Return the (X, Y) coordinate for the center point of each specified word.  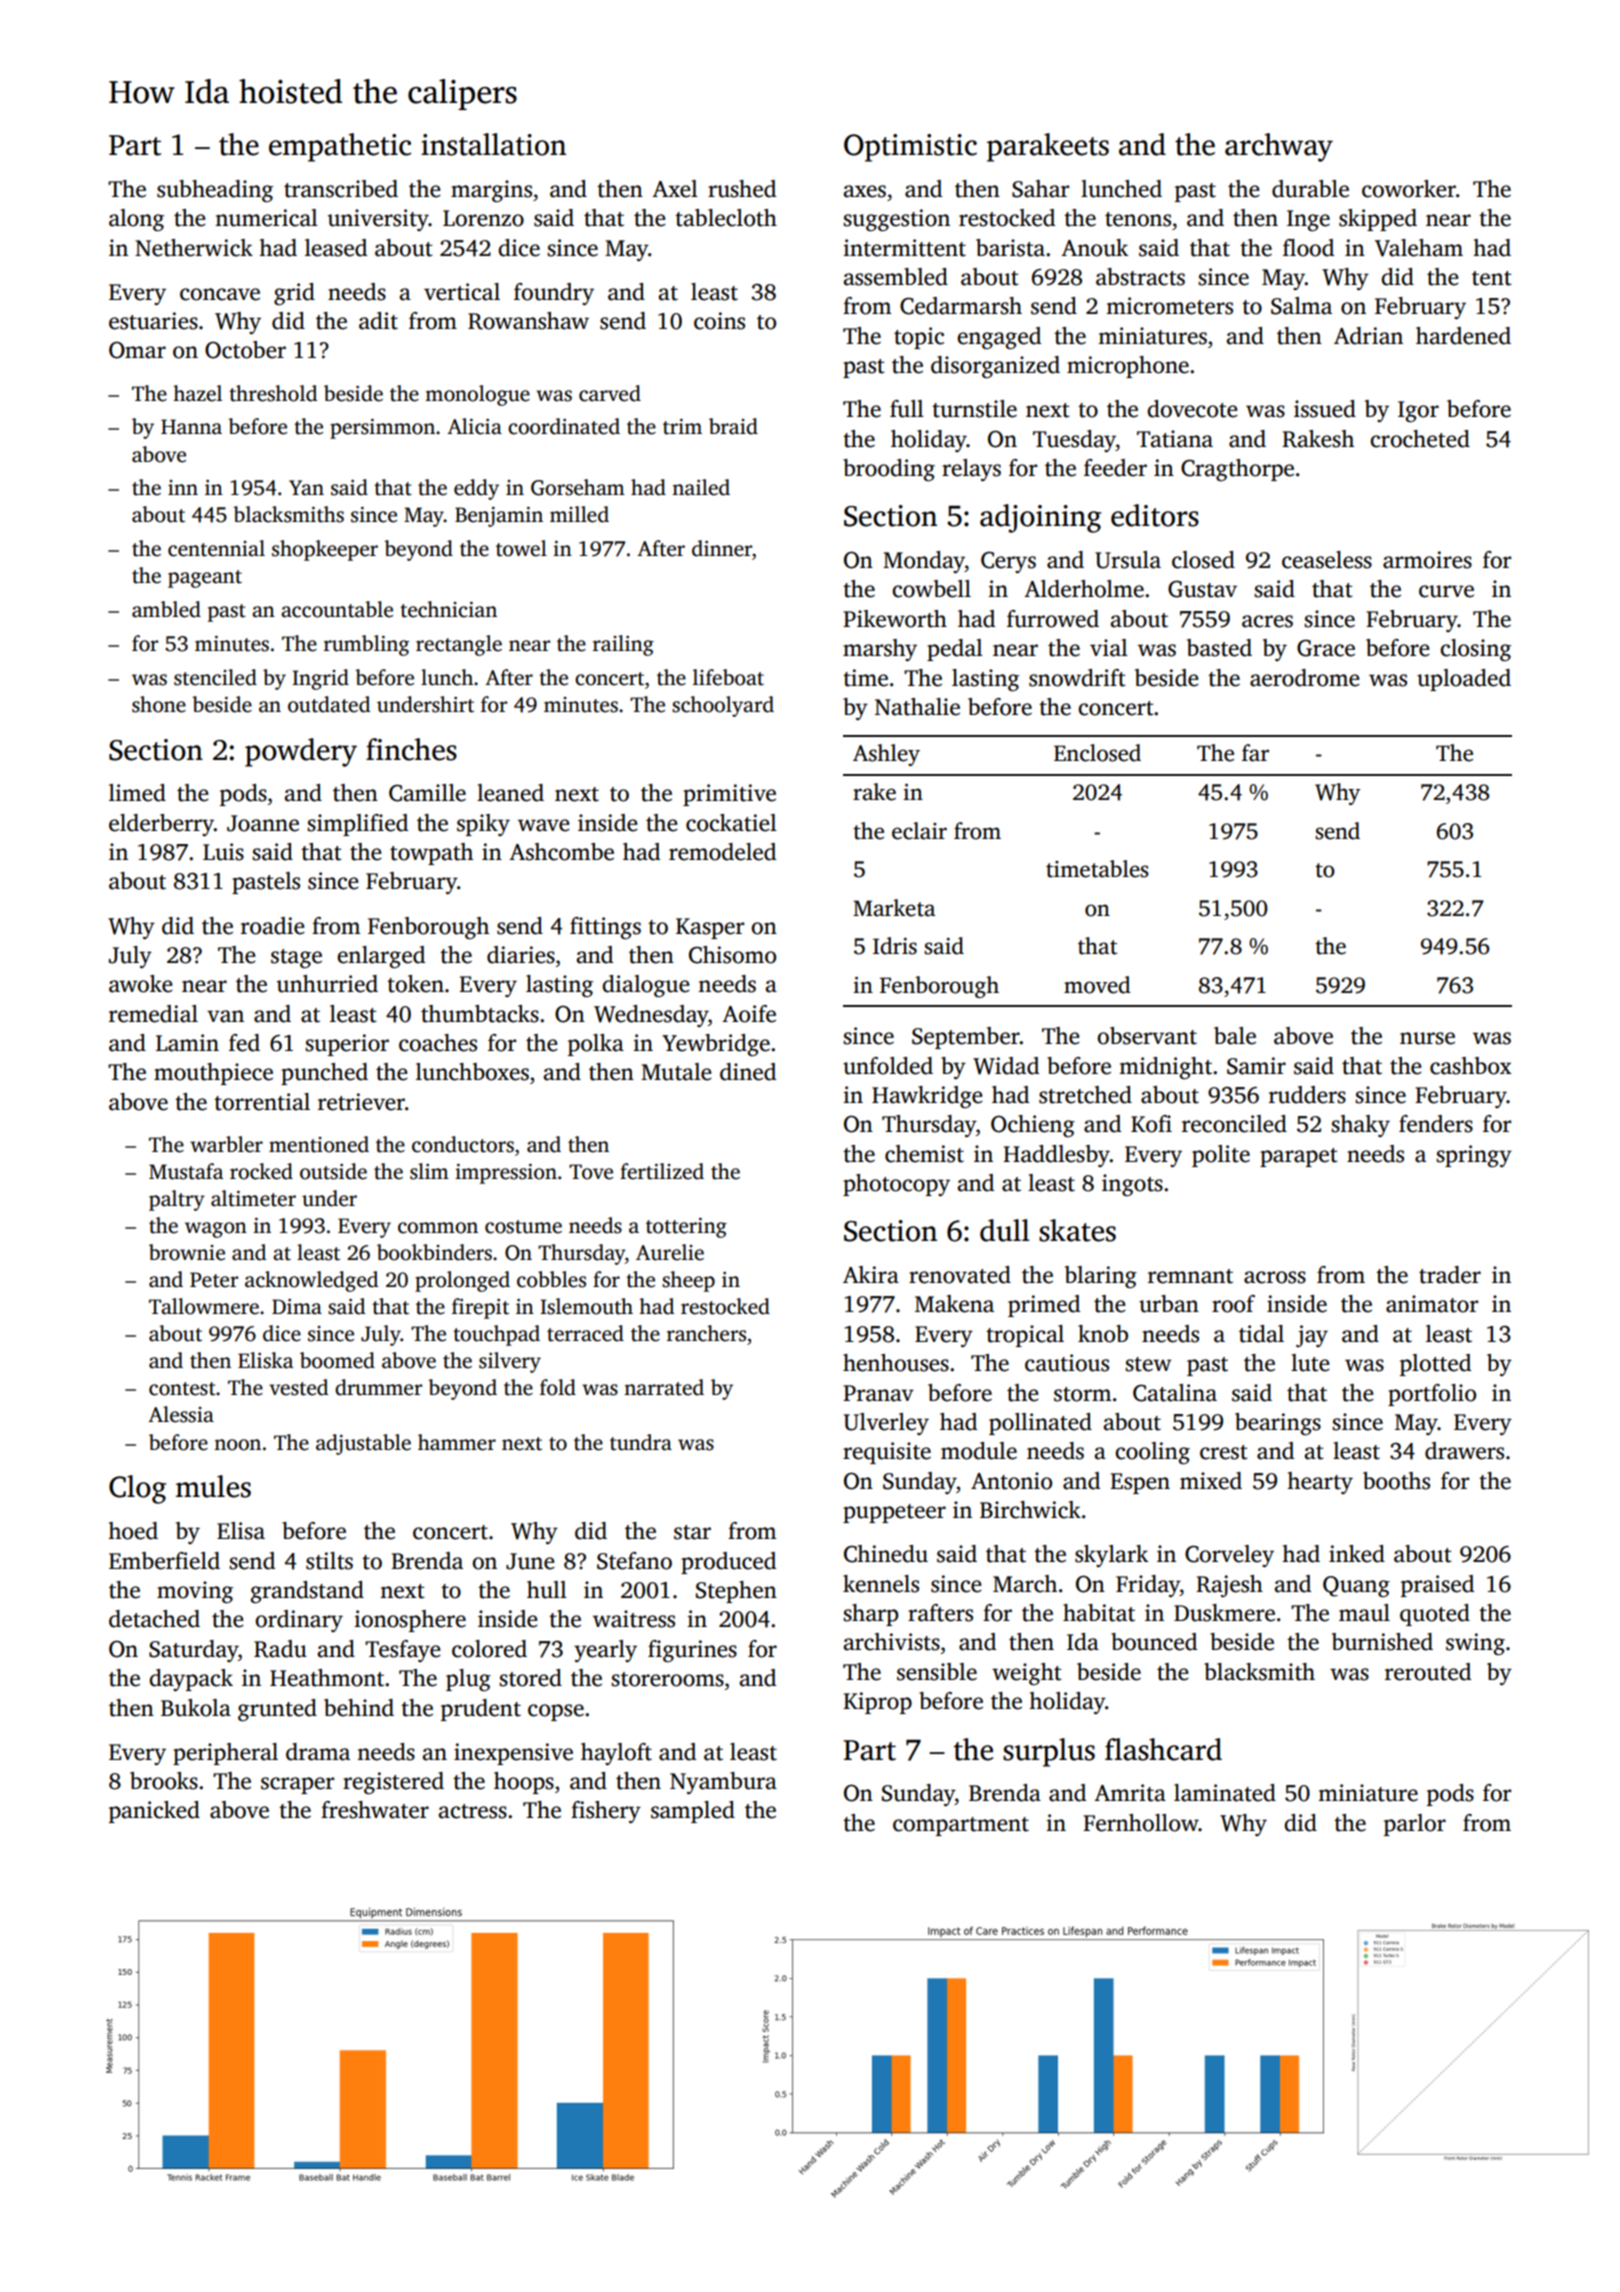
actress (472, 1811)
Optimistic (910, 148)
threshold (273, 393)
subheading (215, 191)
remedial (153, 1014)
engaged (999, 338)
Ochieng (1033, 1126)
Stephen (736, 1592)
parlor (1415, 1825)
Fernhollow (1141, 1823)
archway (1279, 147)
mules (213, 1486)
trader (1450, 1275)
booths (1396, 1481)
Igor (1418, 411)
